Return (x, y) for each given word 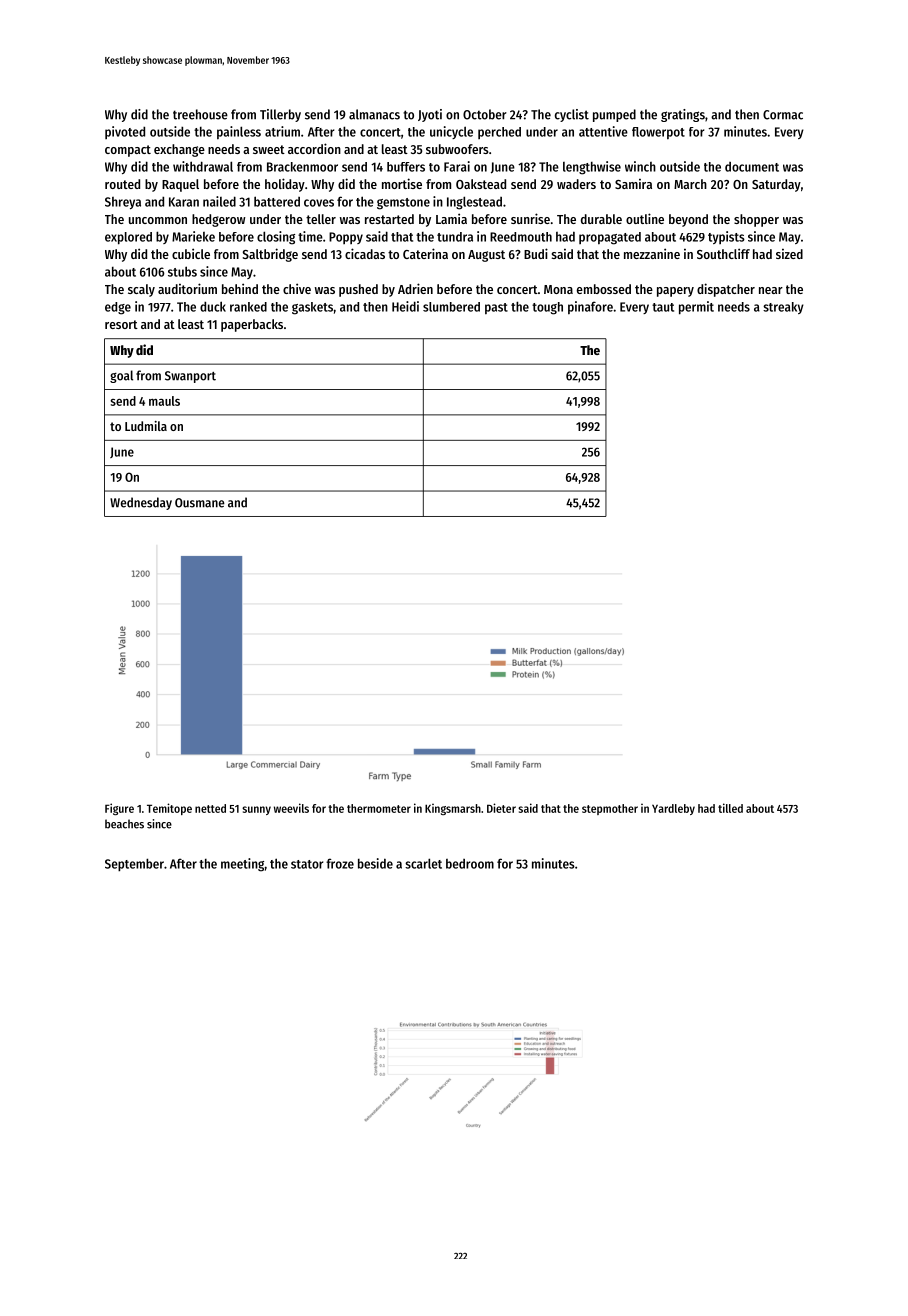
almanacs (374, 114)
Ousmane (200, 503)
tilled (730, 808)
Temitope (169, 809)
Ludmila (146, 426)
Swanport (190, 377)
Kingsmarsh (453, 809)
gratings (683, 115)
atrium (282, 131)
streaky (783, 308)
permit (696, 308)
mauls (164, 401)
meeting (242, 865)
